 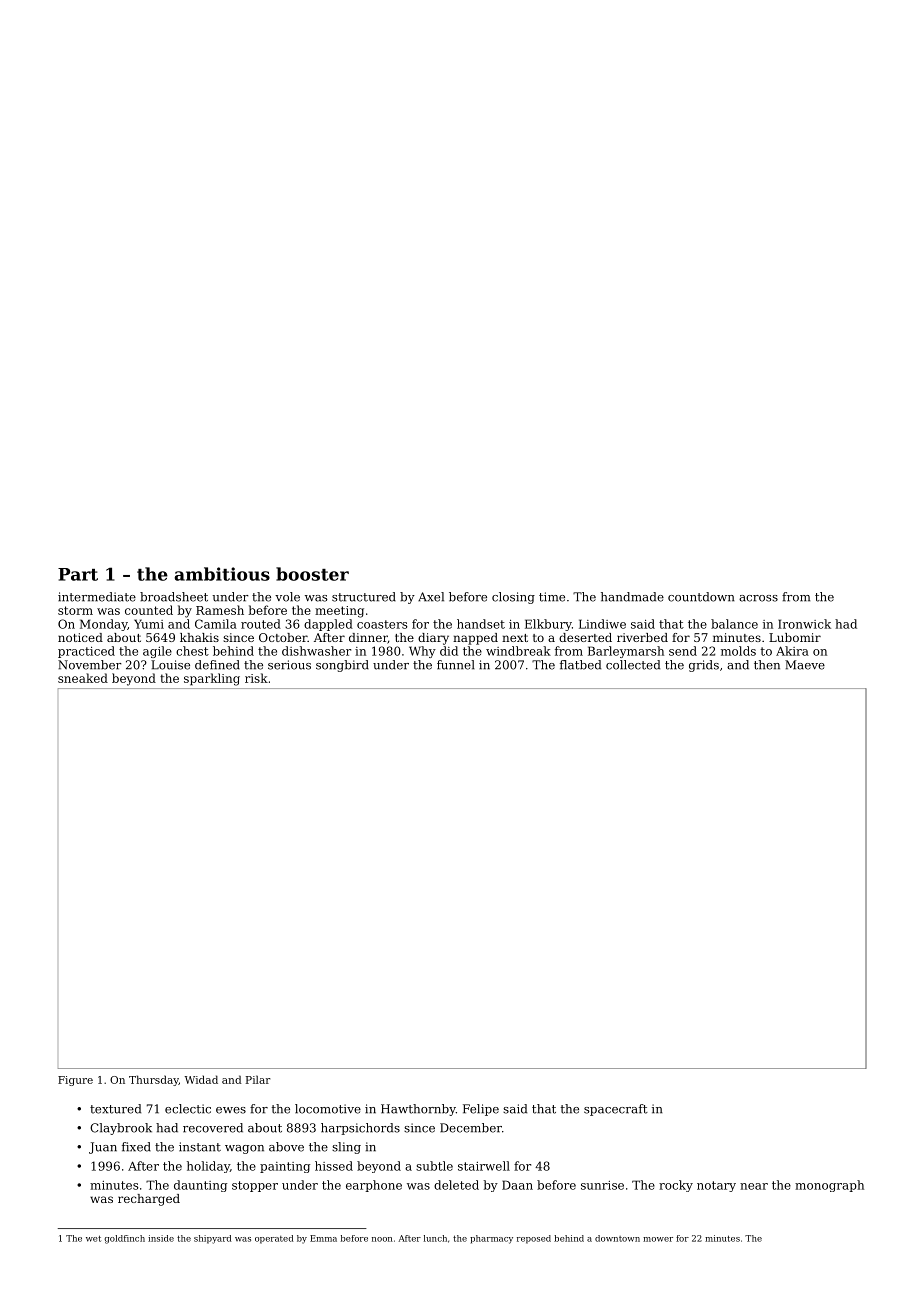 What do you see at coordinates (83, 678) in the screenshot?
I see `sneaked` at bounding box center [83, 678].
